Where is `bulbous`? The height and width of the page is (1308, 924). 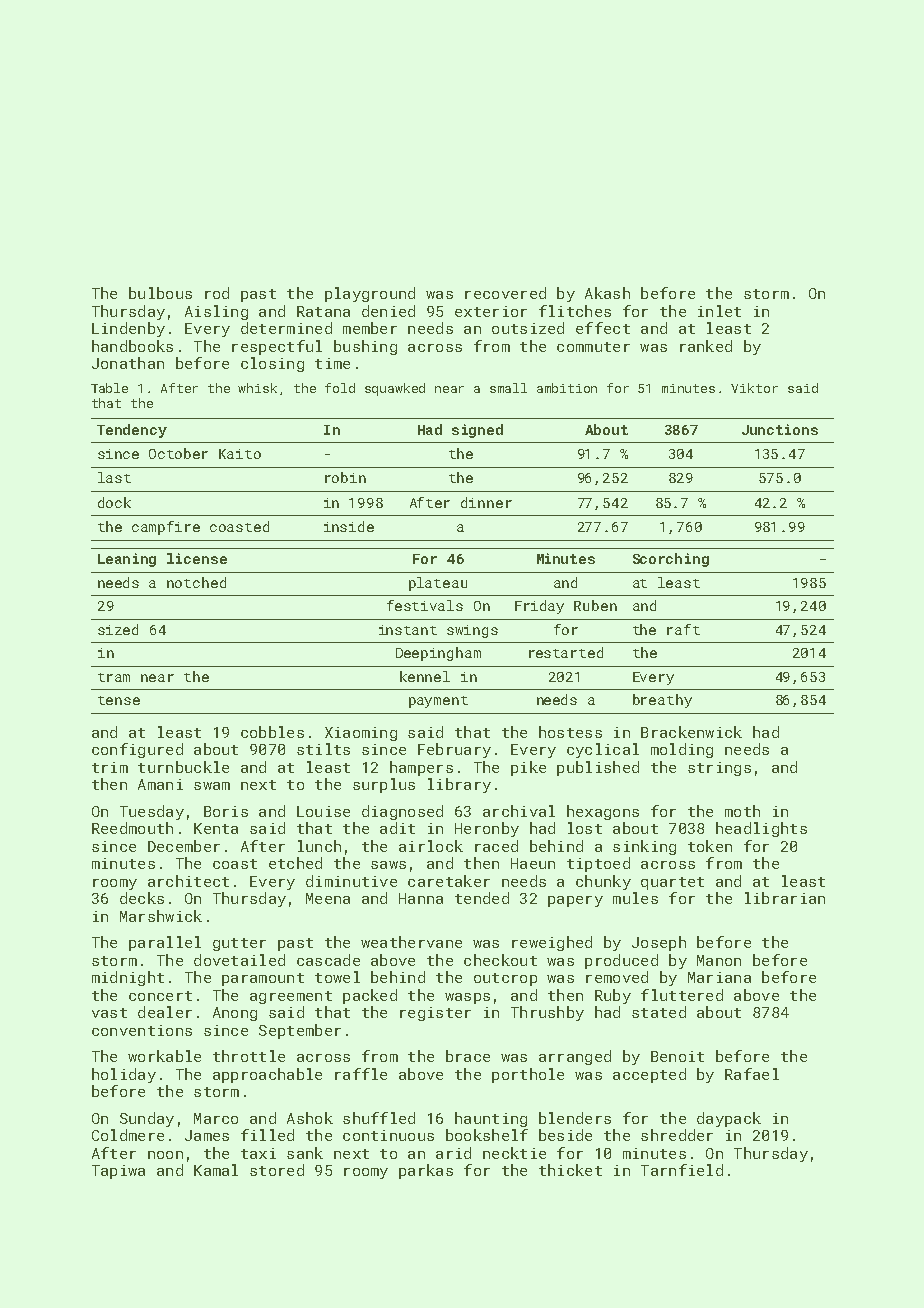
bulbous is located at coordinates (160, 293).
